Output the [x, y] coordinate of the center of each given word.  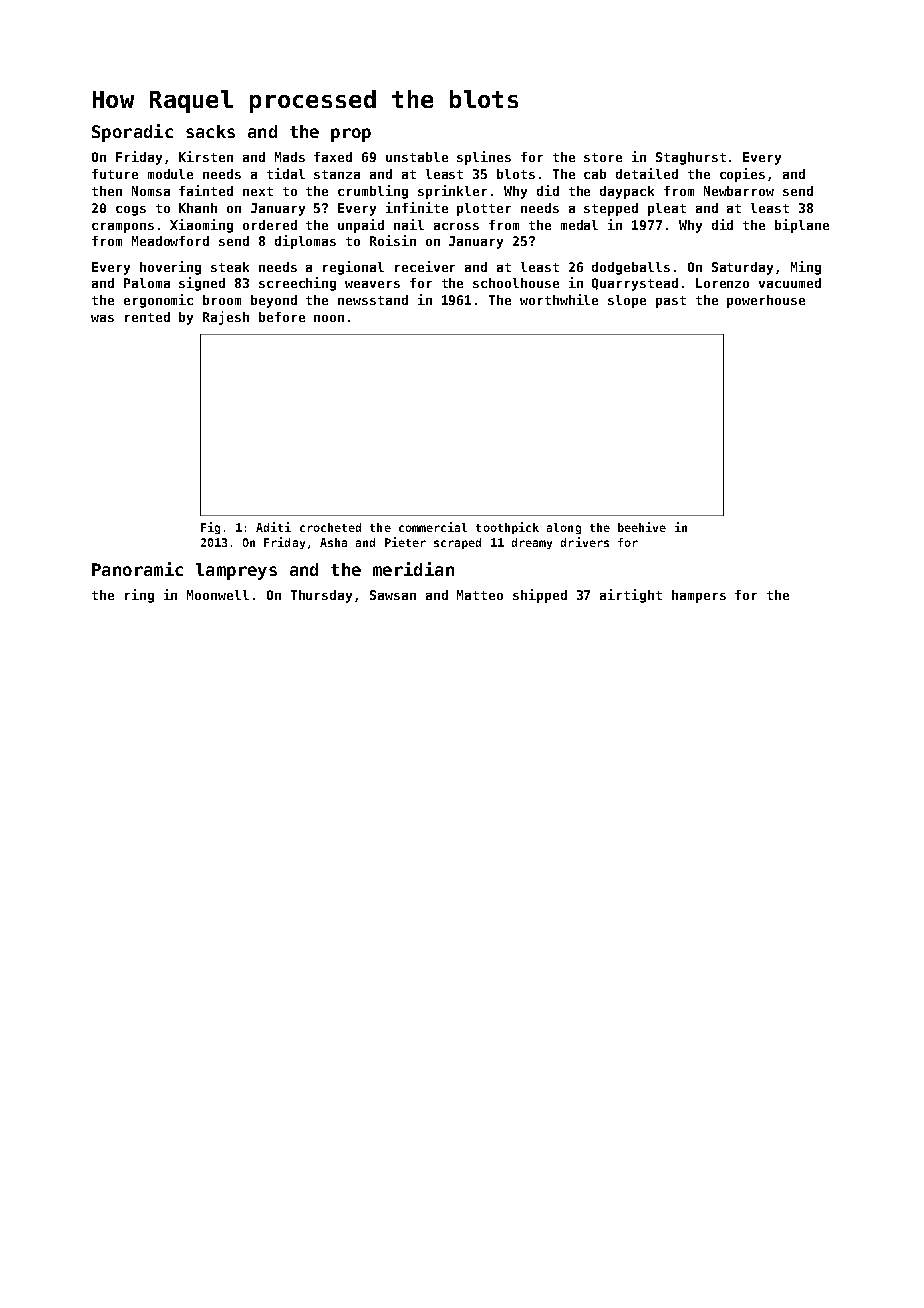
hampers [699, 596]
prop [351, 135]
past [671, 302]
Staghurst [691, 158]
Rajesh [226, 318]
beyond [274, 301]
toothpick [507, 528]
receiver [425, 266]
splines [484, 158]
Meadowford [170, 241]
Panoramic [137, 569]
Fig [210, 528]
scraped [457, 543]
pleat [667, 209]
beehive [642, 527]
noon [329, 318]
